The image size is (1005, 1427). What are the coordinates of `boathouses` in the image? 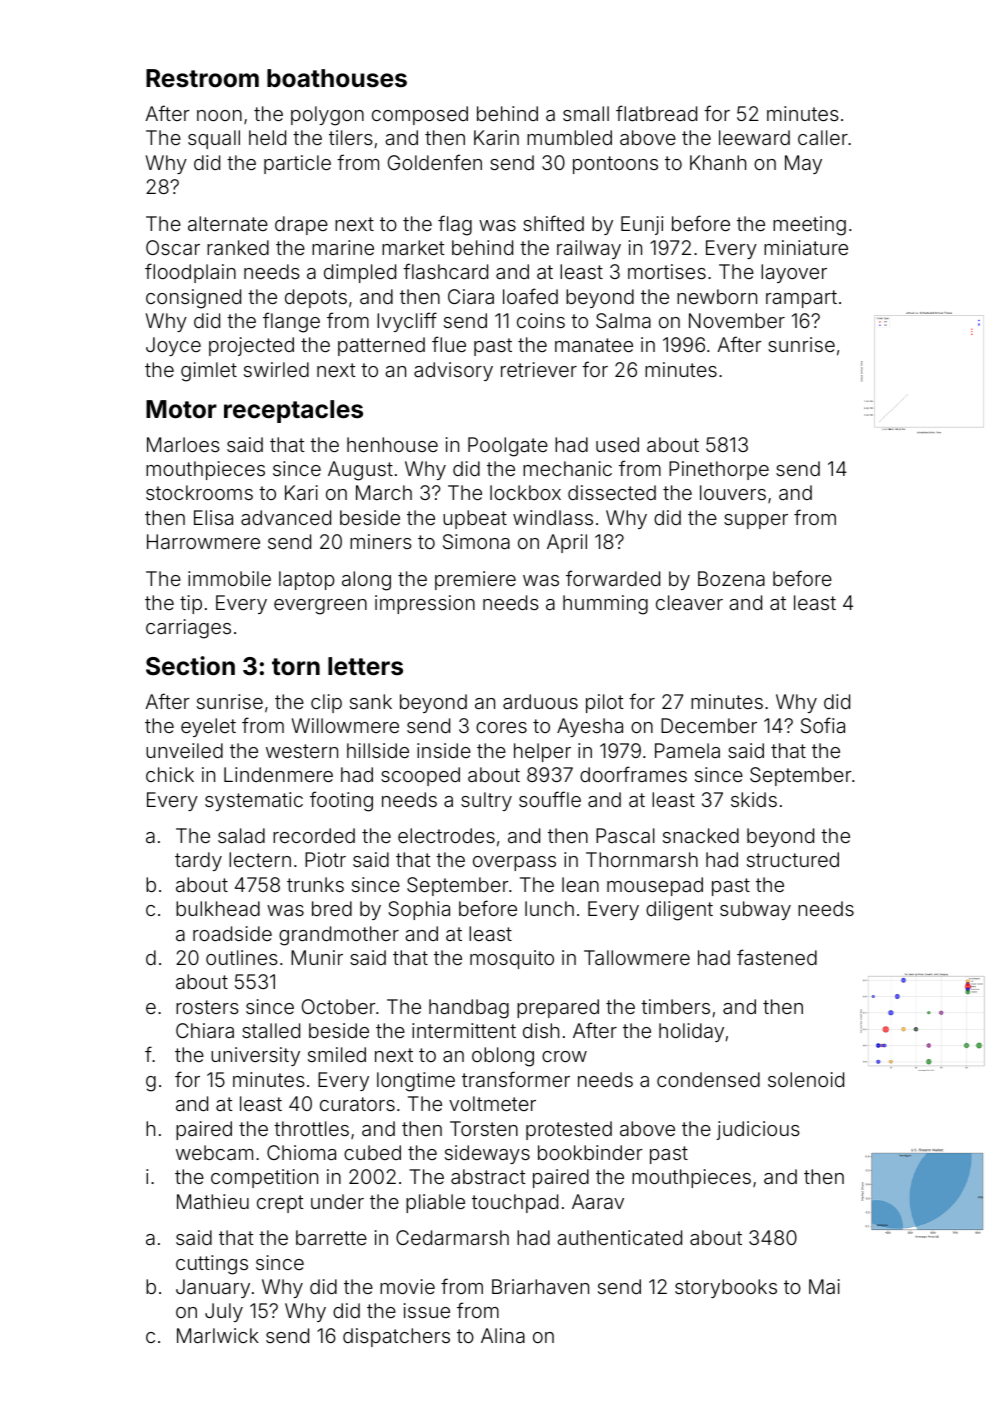 It's located at (337, 78).
